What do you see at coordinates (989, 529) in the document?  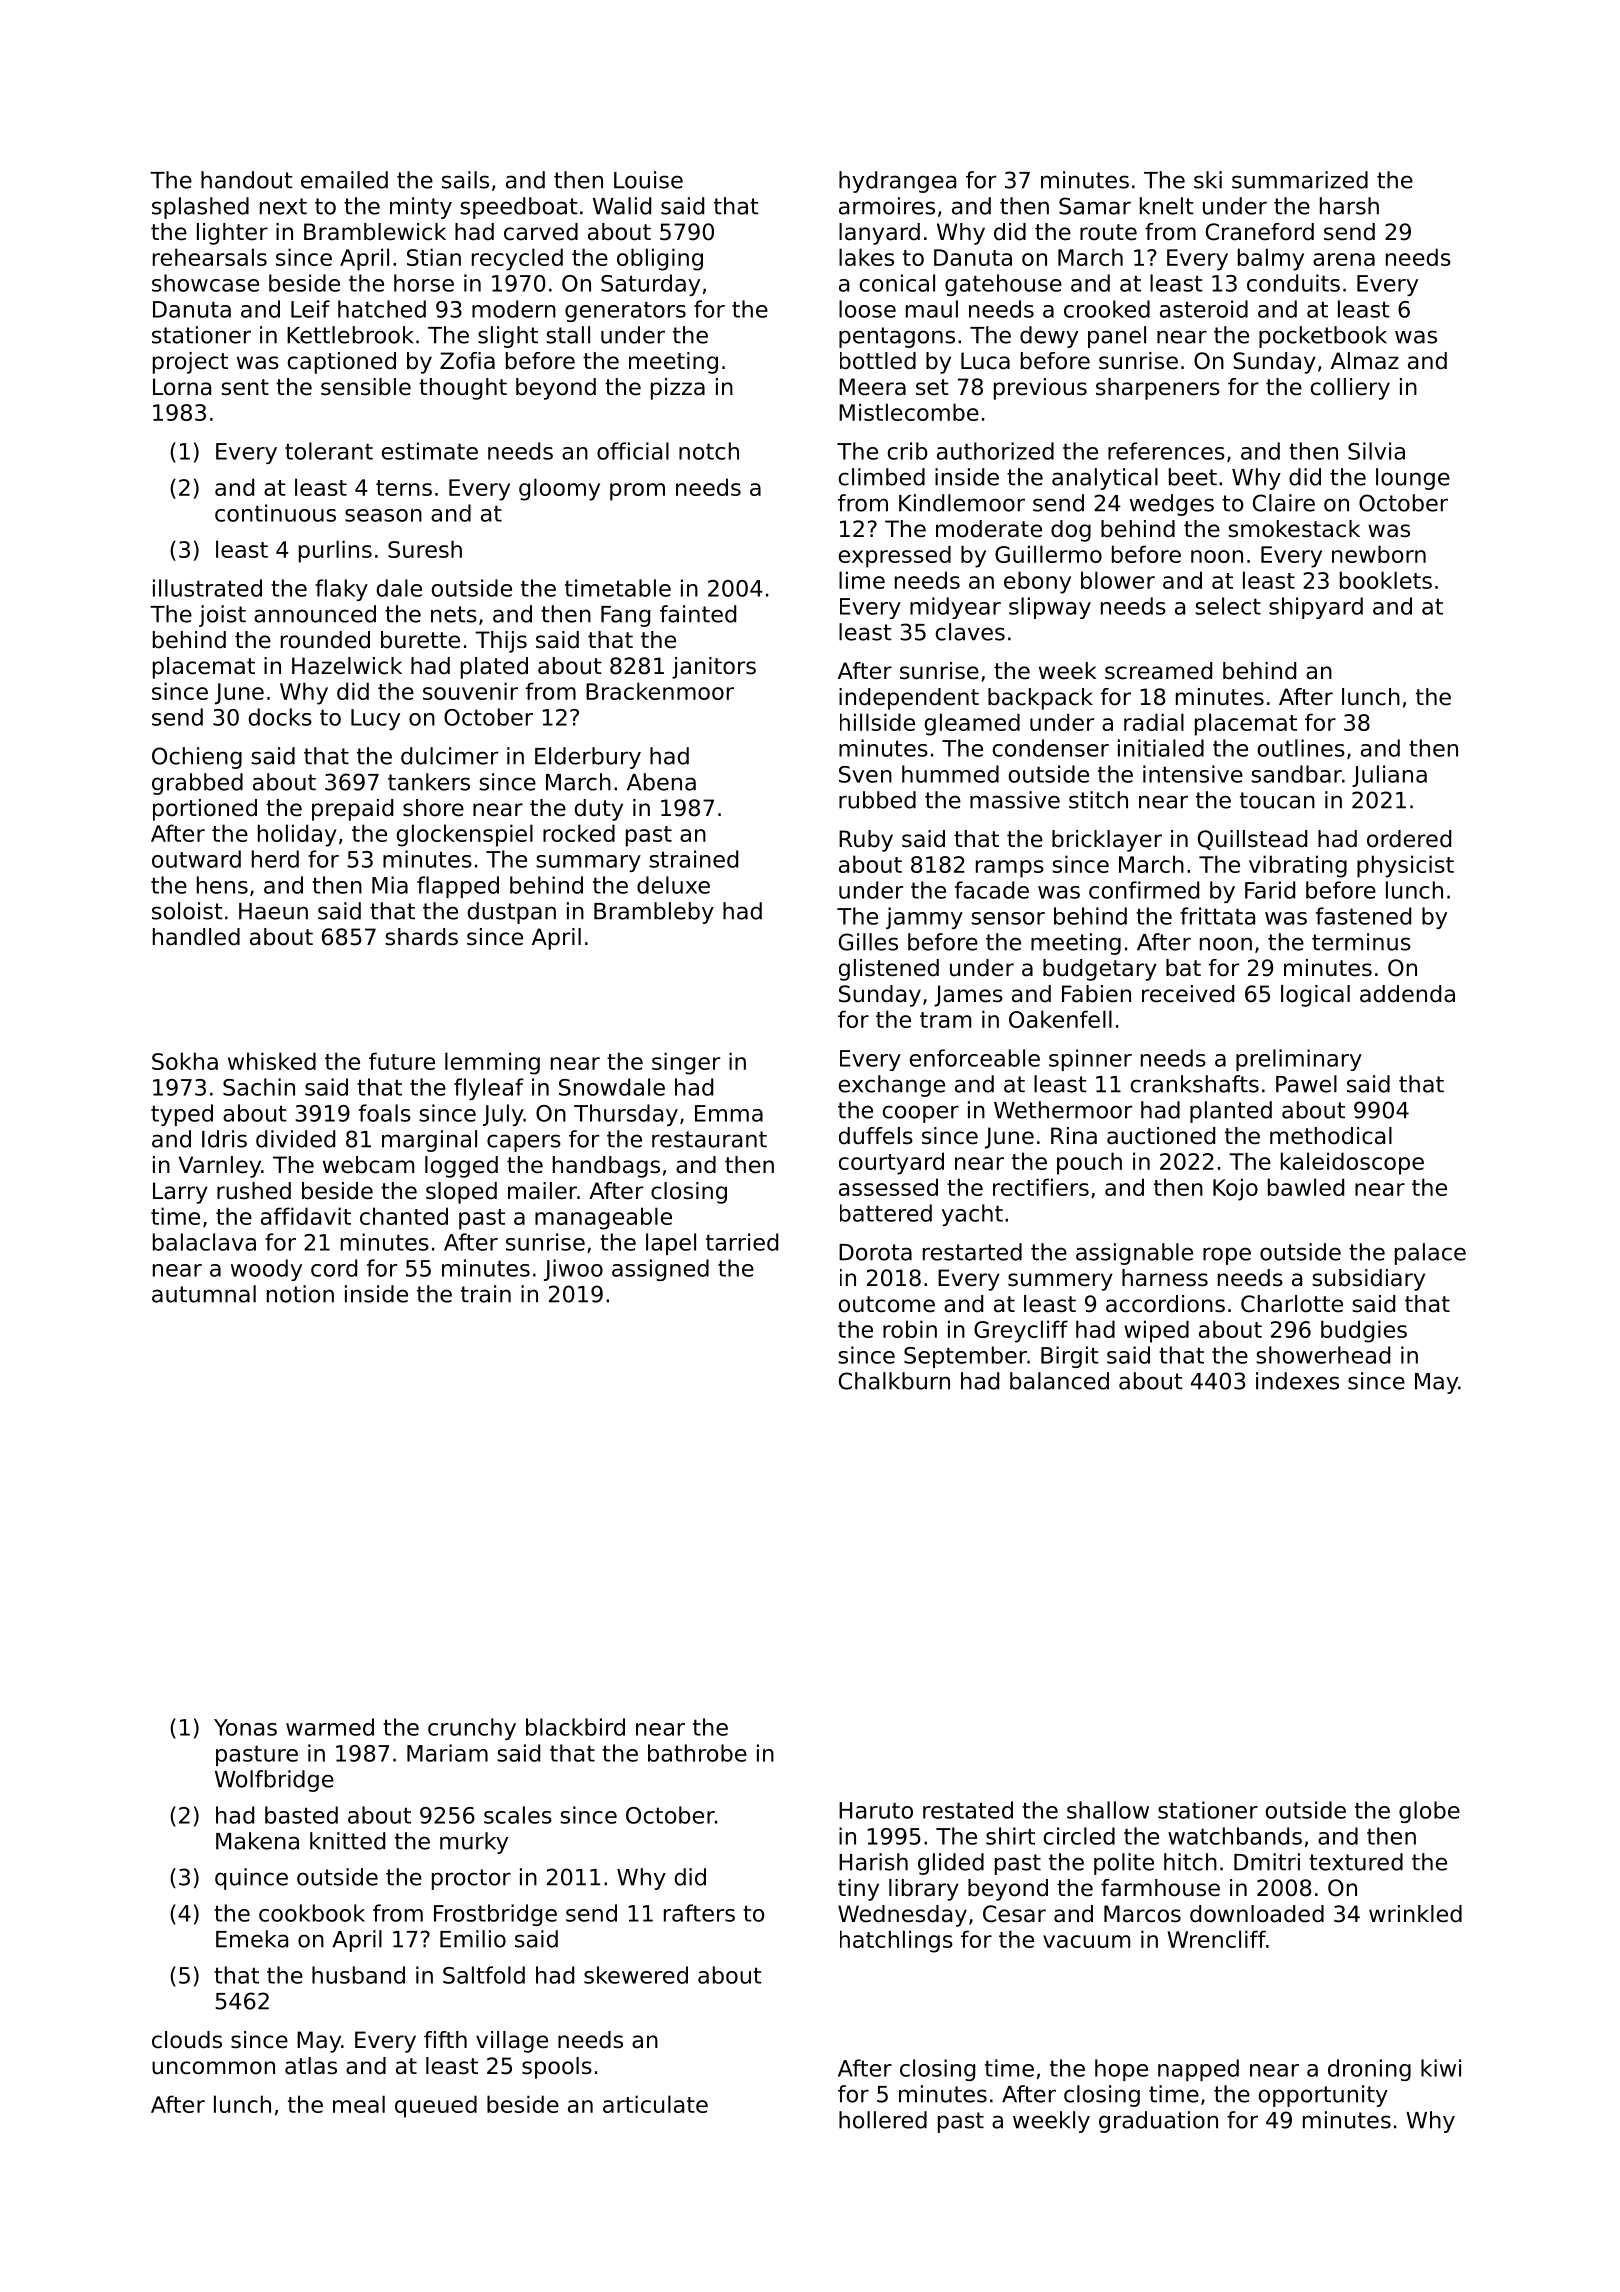 I see `moderate` at bounding box center [989, 529].
